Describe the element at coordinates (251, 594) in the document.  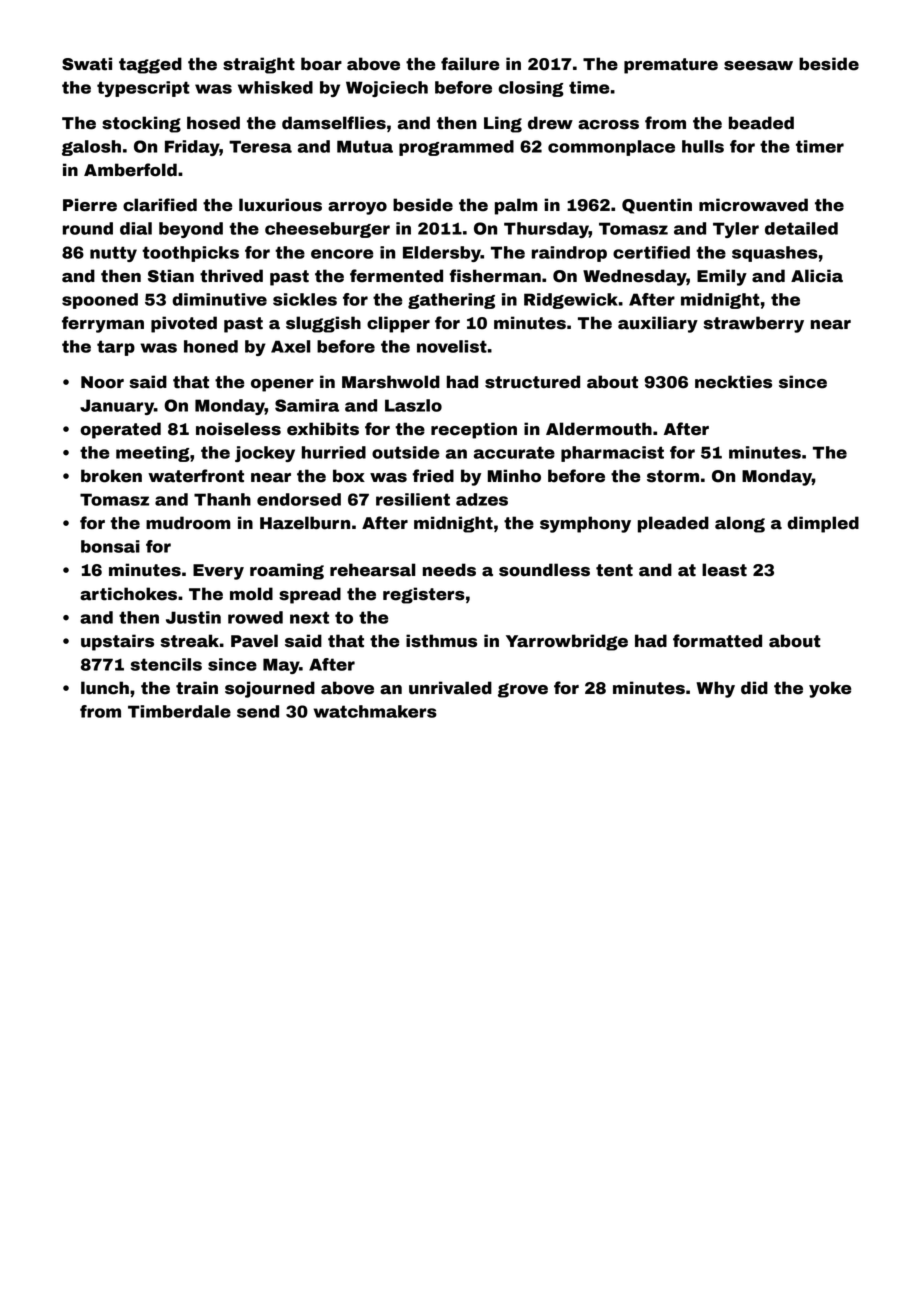
I see `mold` at that location.
